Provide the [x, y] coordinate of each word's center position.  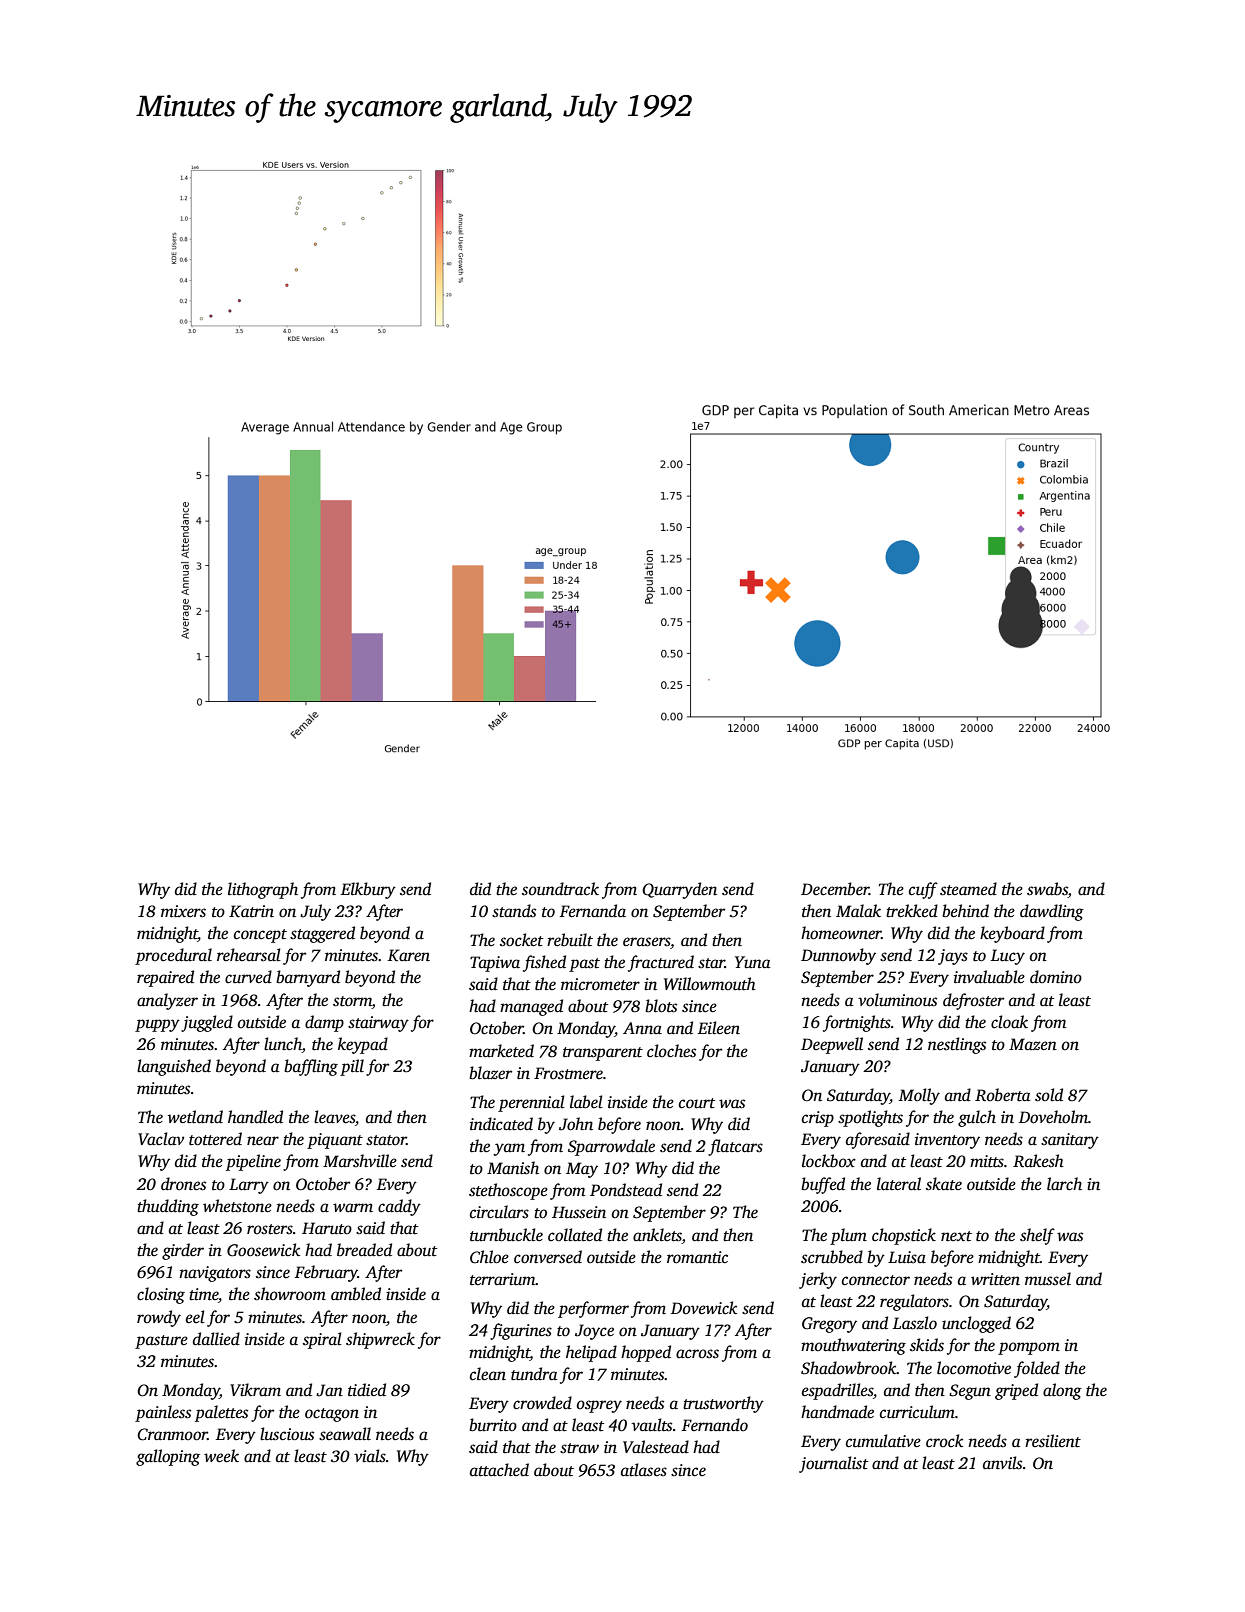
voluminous [897, 1000]
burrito [493, 1425]
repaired [165, 978]
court [697, 1103]
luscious [287, 1434]
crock [944, 1440]
